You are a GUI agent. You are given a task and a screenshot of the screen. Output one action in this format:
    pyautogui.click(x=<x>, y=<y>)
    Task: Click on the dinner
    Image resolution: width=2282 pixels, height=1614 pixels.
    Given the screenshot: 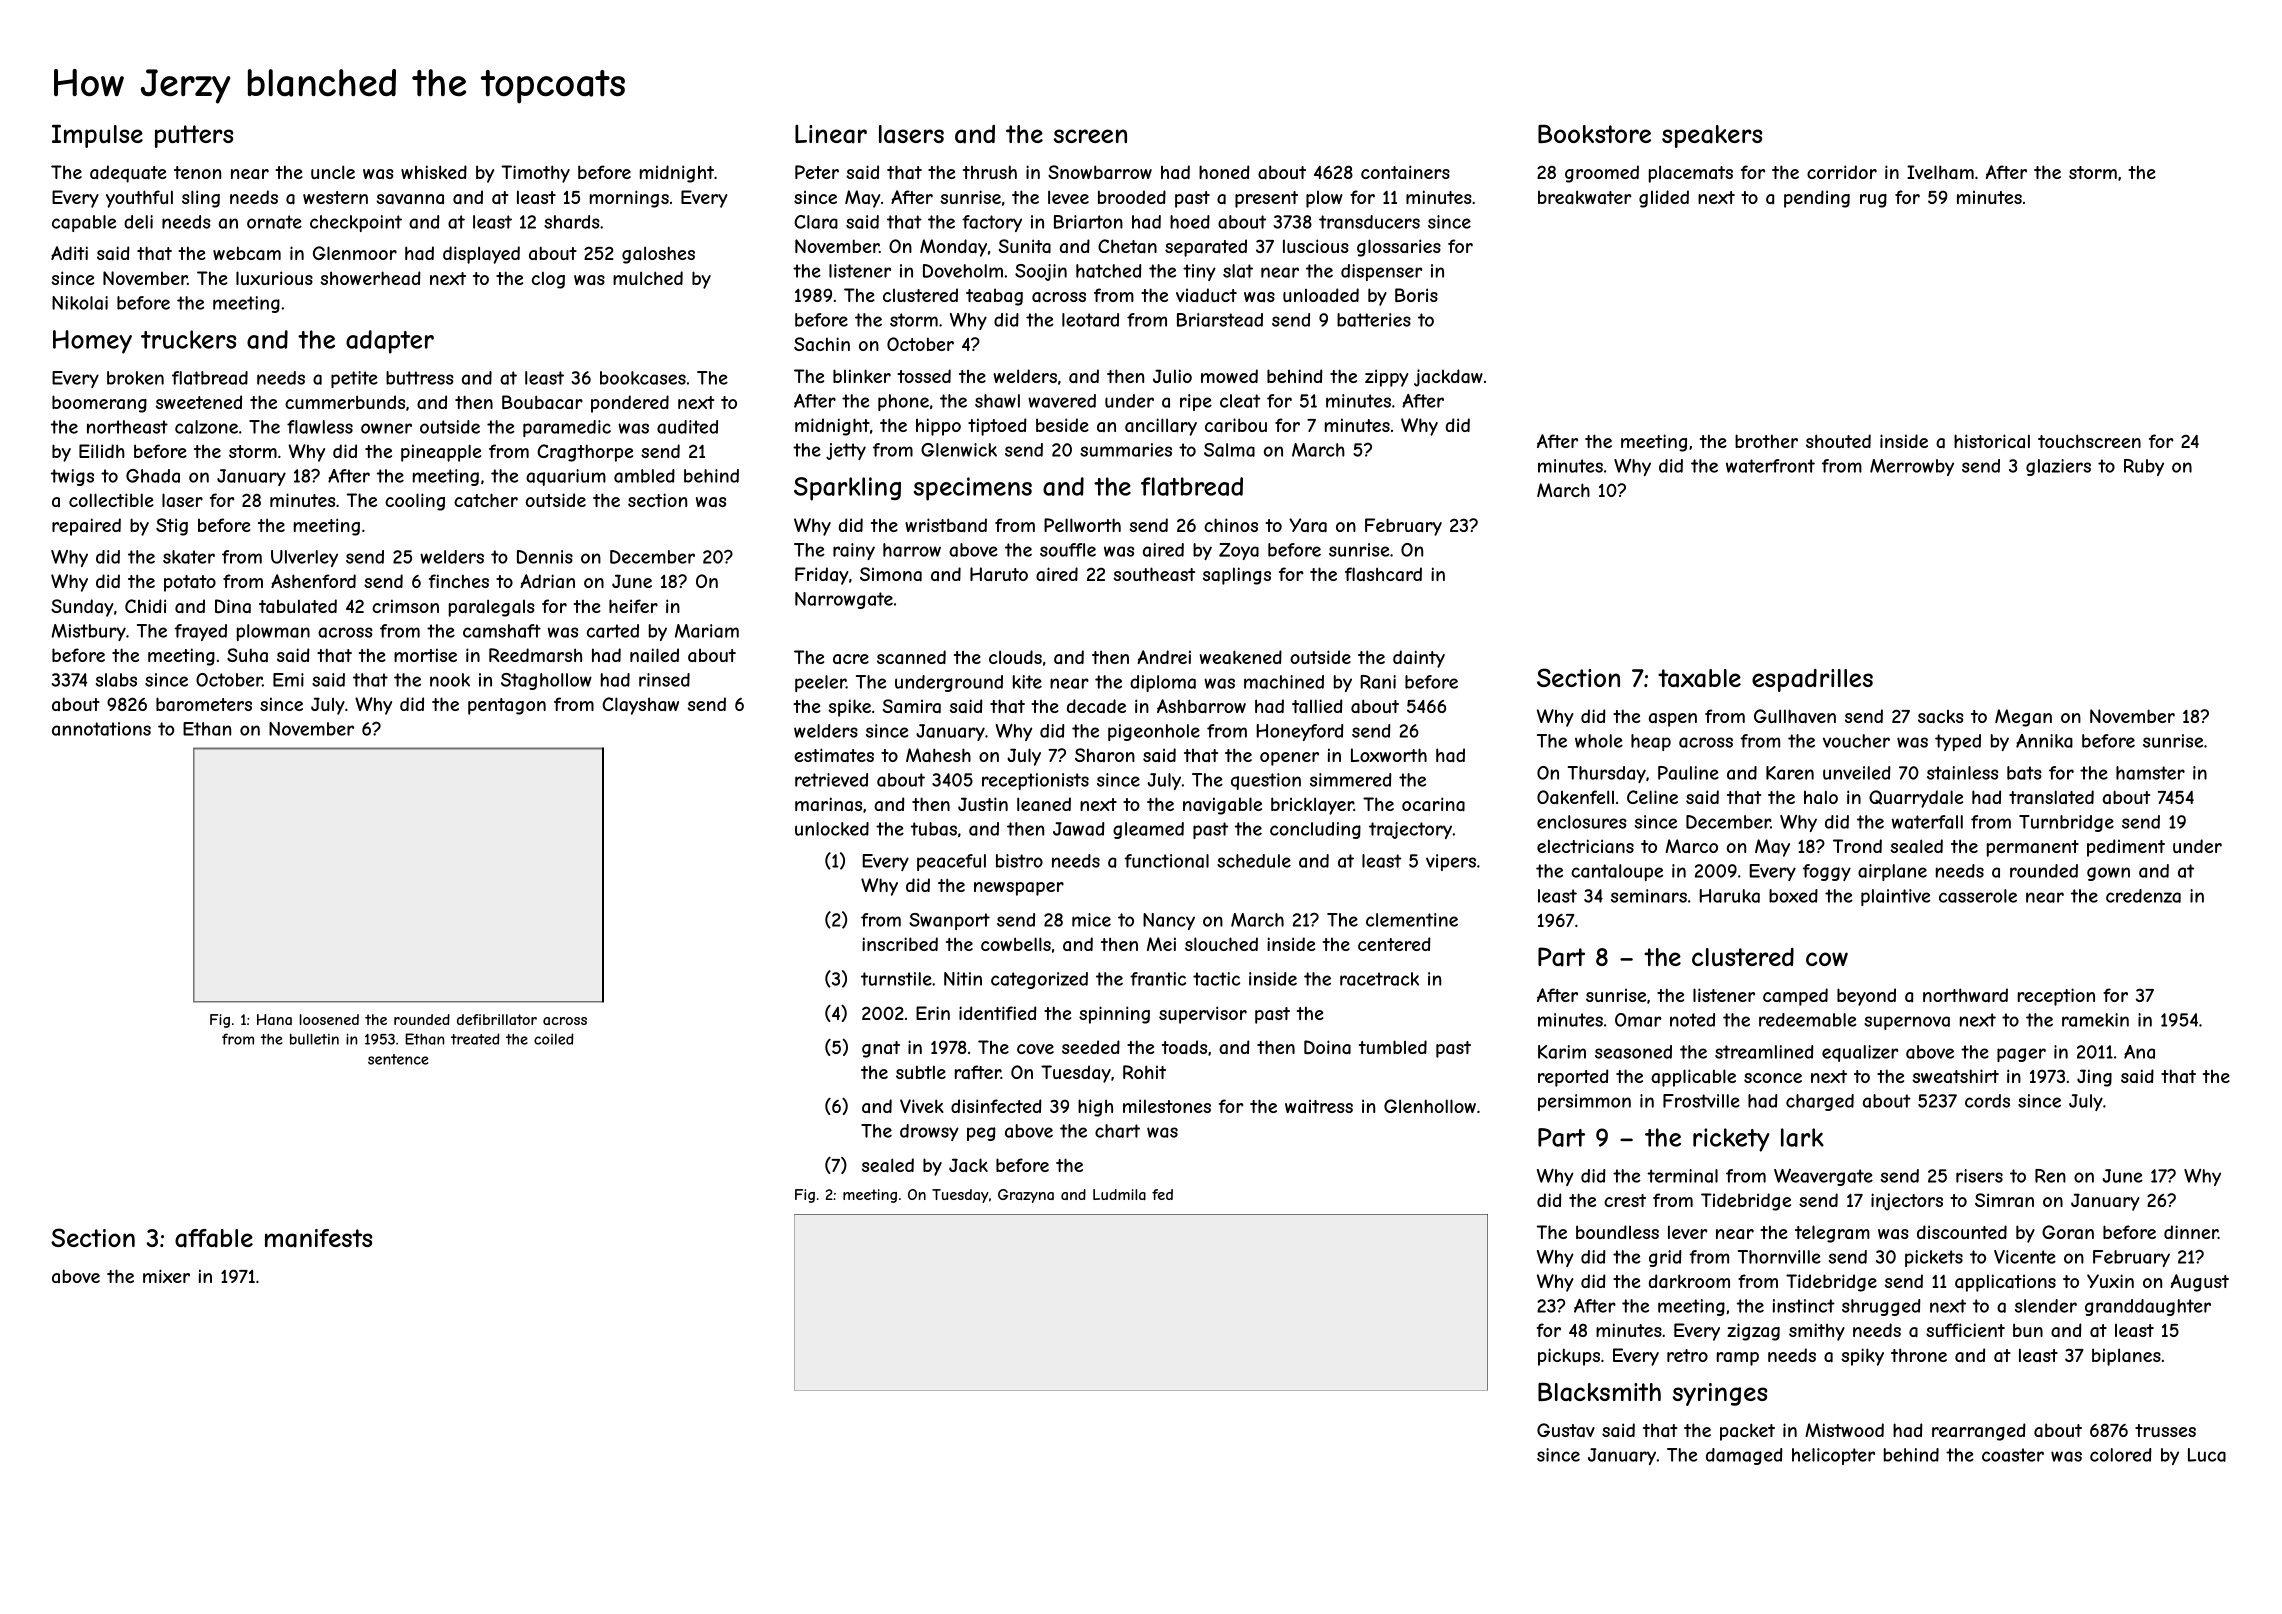 What is the action you would take?
    pyautogui.click(x=2191, y=1232)
